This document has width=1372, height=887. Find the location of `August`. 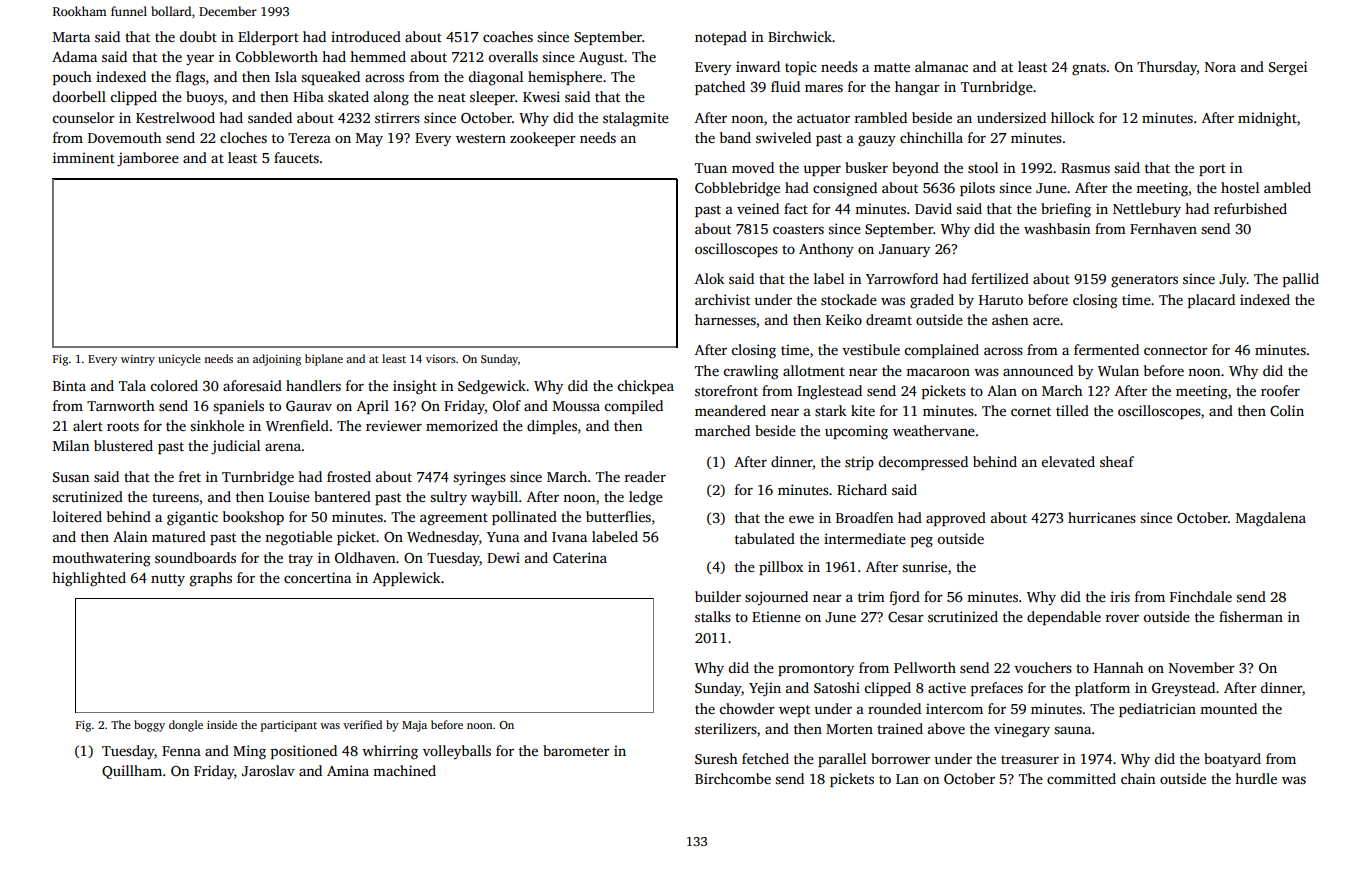

August is located at coordinates (601, 59).
